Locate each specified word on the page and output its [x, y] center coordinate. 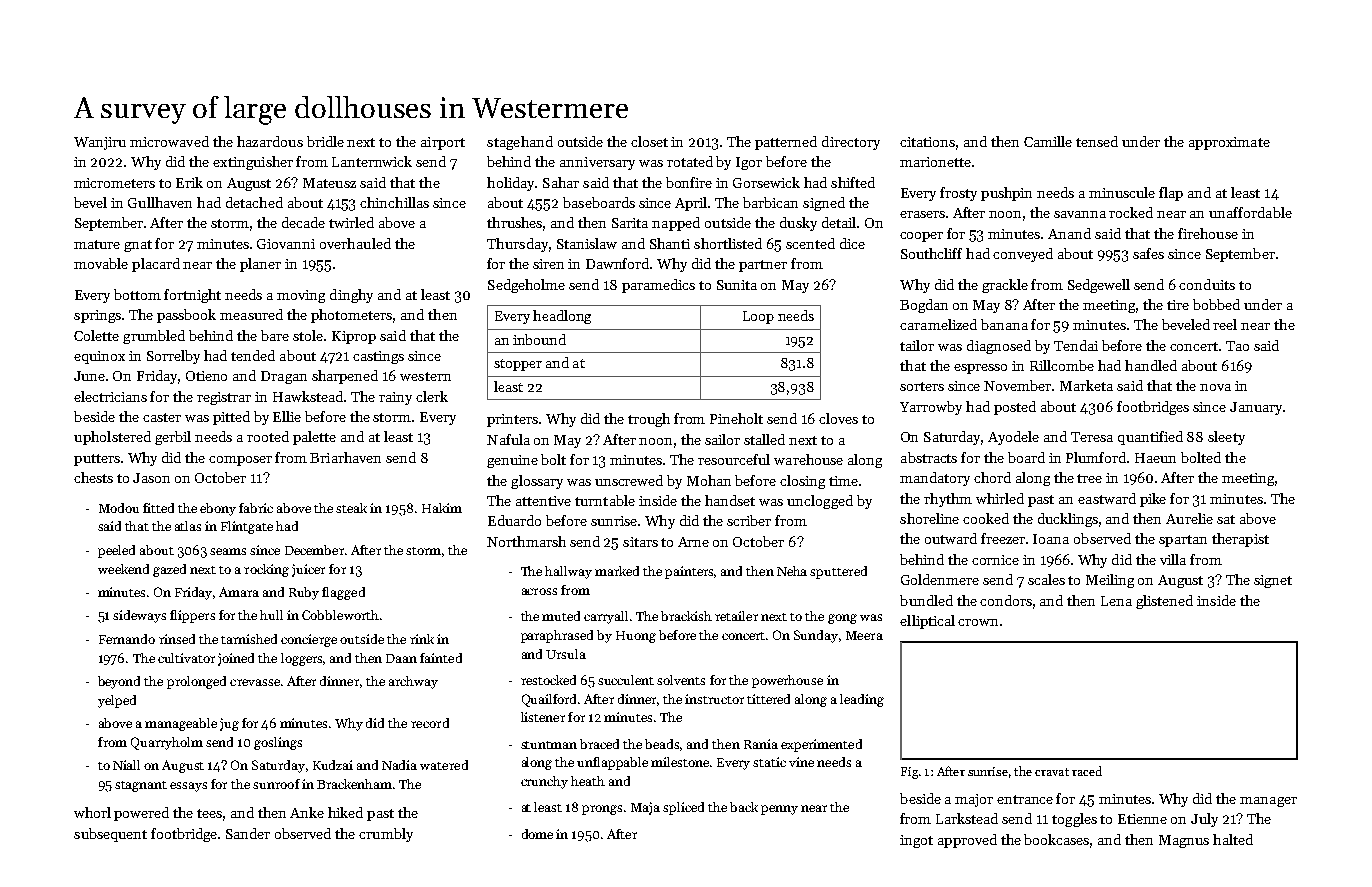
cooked [986, 518]
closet [649, 141]
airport [443, 143]
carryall [606, 617]
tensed [1097, 141]
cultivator [186, 658]
